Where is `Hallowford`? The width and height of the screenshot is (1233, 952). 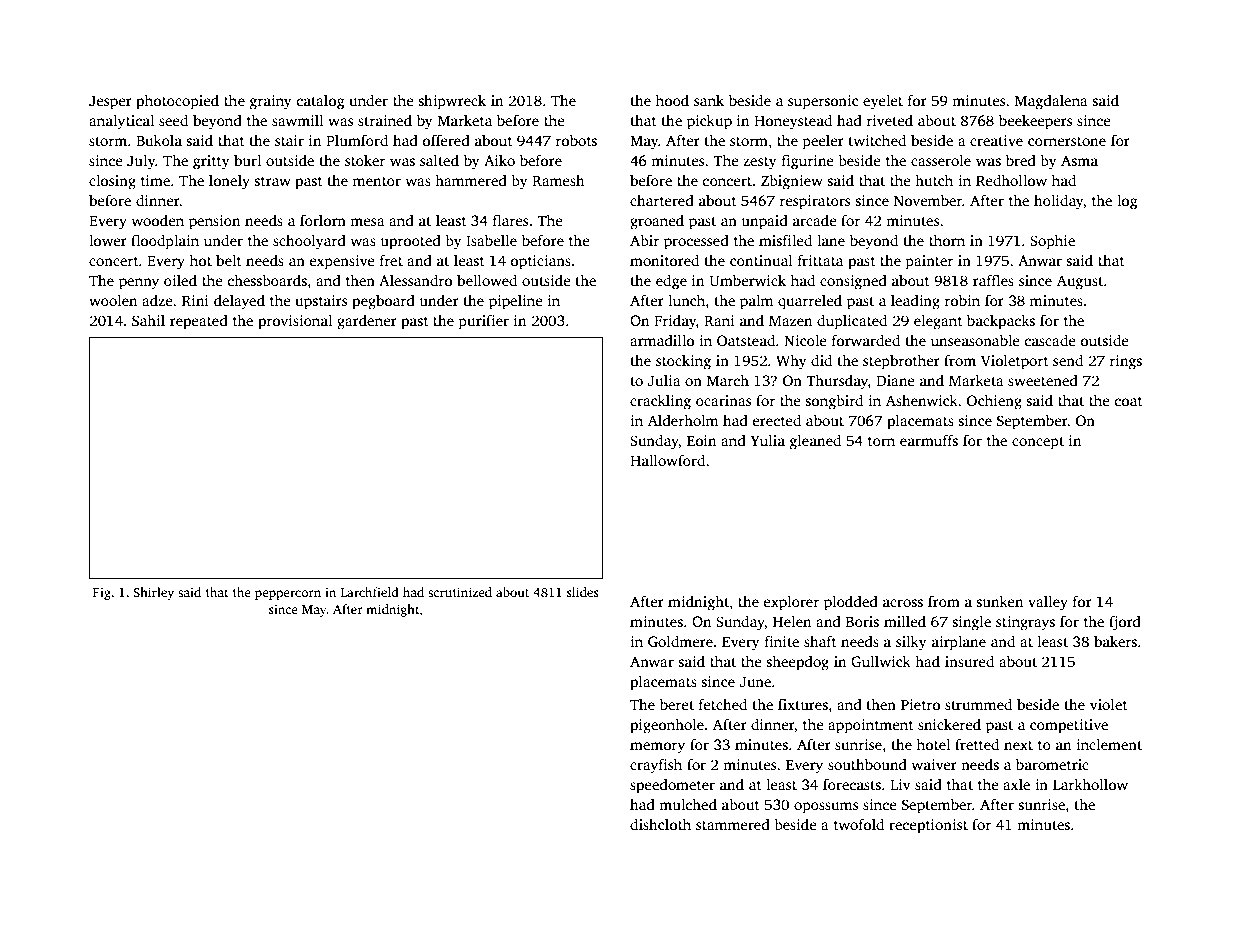
Hallowford is located at coordinates (667, 460).
